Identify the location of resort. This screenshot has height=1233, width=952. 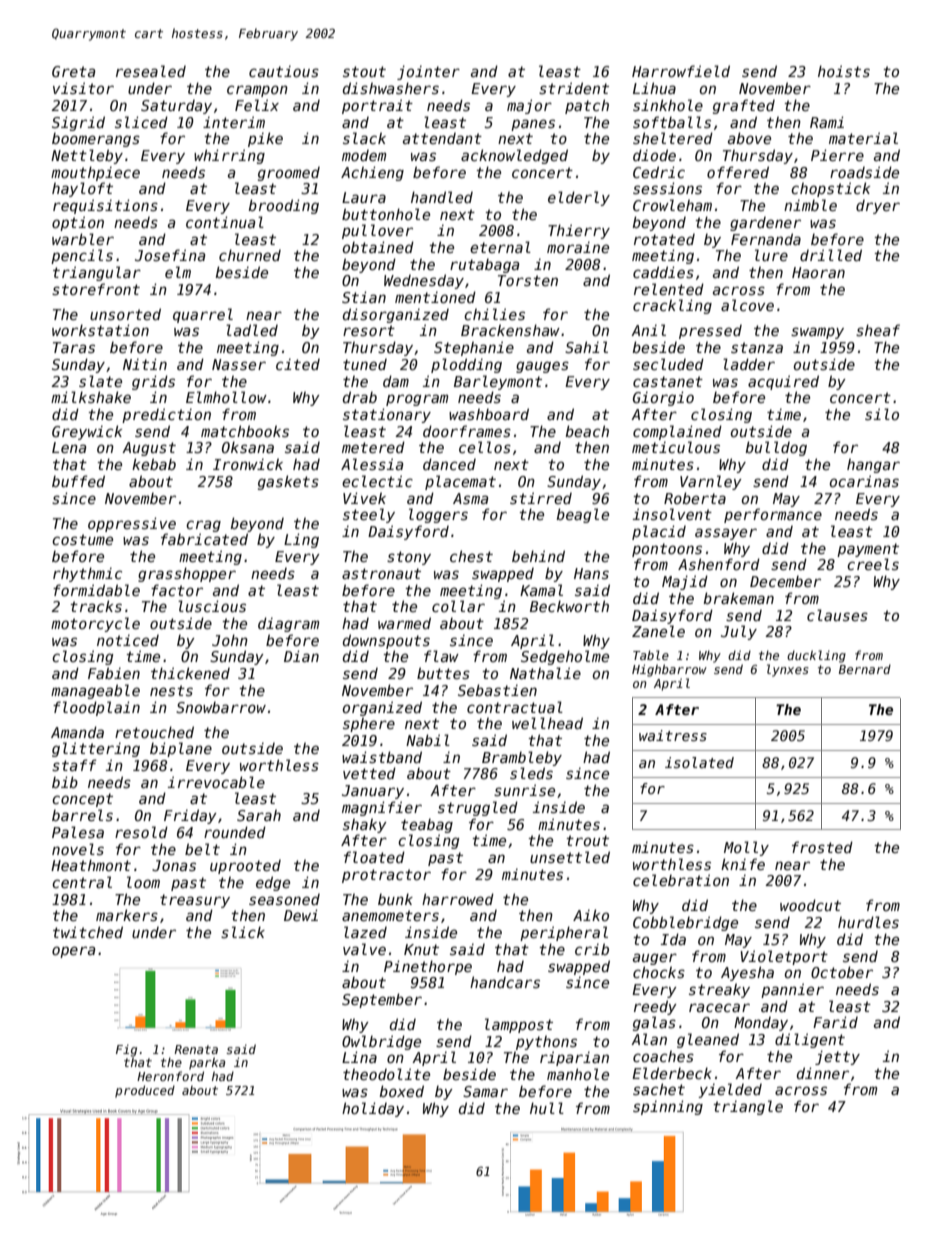
(369, 330).
